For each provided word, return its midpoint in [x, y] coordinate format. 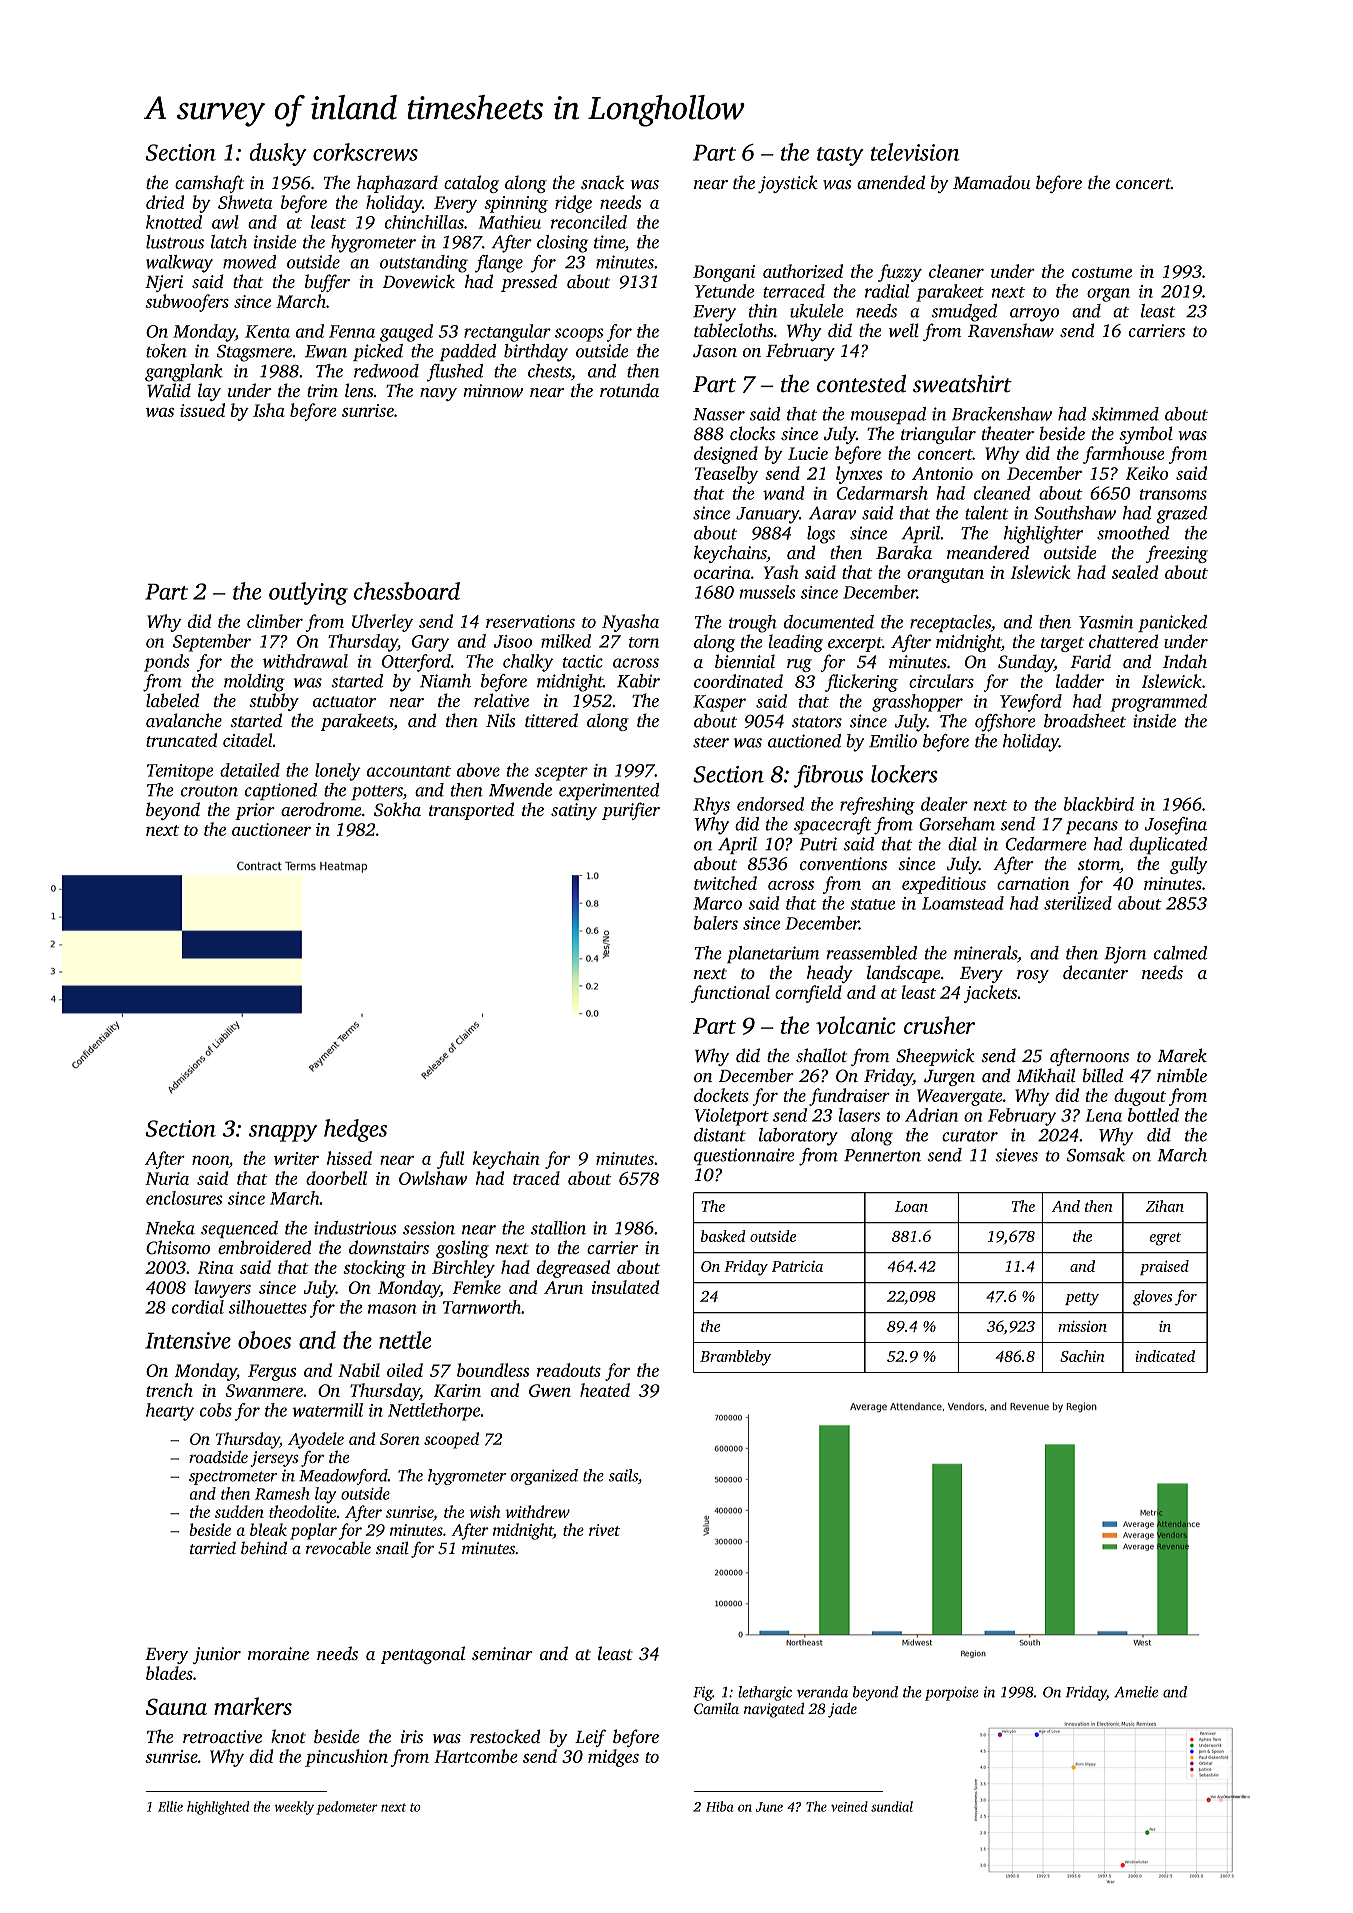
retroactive [222, 1736]
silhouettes [268, 1307]
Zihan [1165, 1206]
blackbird [1099, 804]
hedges [355, 1130]
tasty [840, 156]
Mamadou [991, 182]
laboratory [798, 1137]
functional [730, 994]
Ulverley [382, 623]
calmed [1180, 953]
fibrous [828, 776]
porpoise [952, 1693]
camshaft [209, 184]
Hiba [719, 1806]
